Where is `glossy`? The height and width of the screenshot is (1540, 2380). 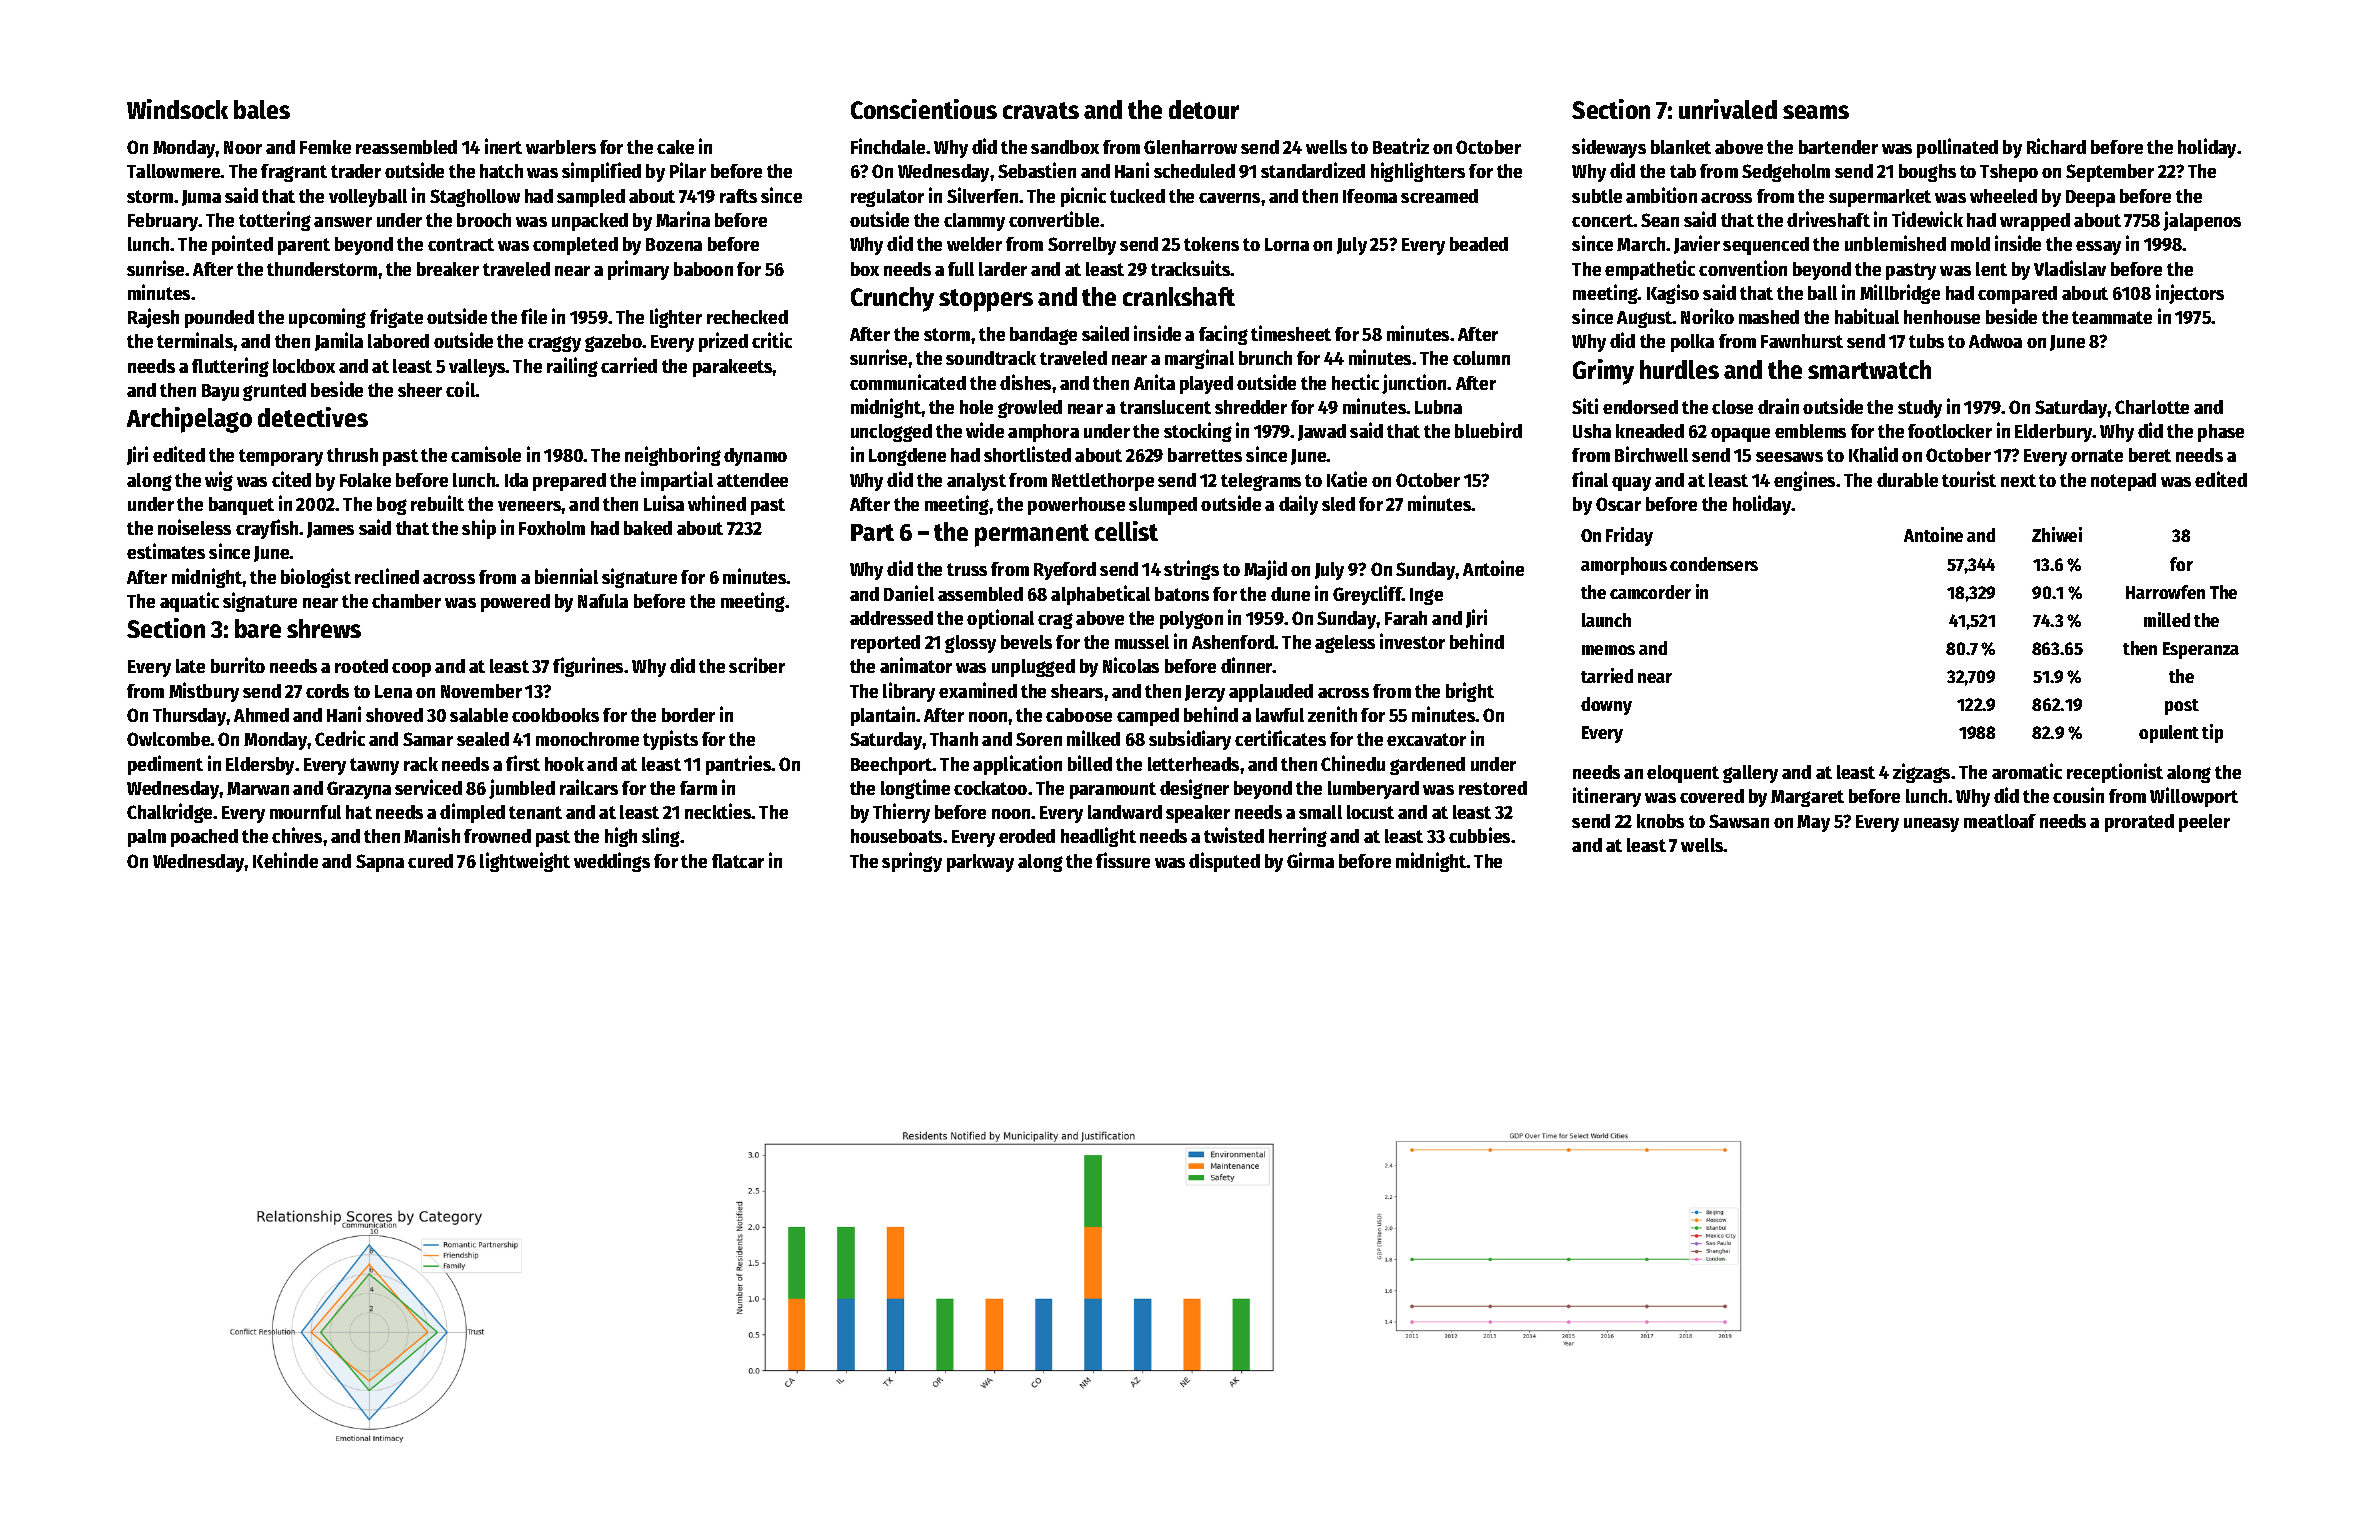 glossy is located at coordinates (970, 644).
